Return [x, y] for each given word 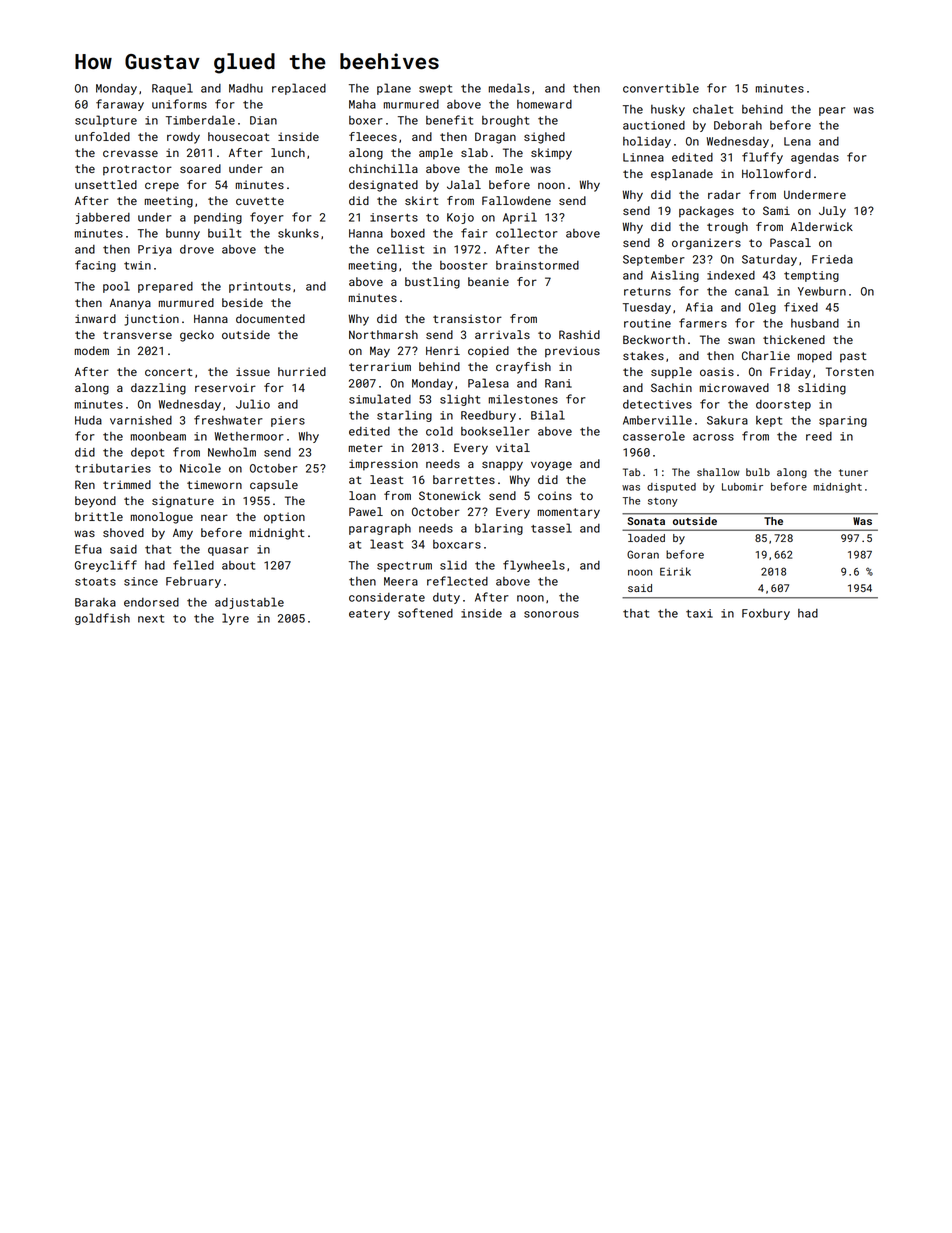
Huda [88, 420]
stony [663, 502]
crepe [162, 187]
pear [832, 111]
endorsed [151, 602]
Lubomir [742, 487]
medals [509, 88]
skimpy [551, 154]
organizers [706, 244]
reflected [457, 581]
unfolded [102, 136]
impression [383, 465]
